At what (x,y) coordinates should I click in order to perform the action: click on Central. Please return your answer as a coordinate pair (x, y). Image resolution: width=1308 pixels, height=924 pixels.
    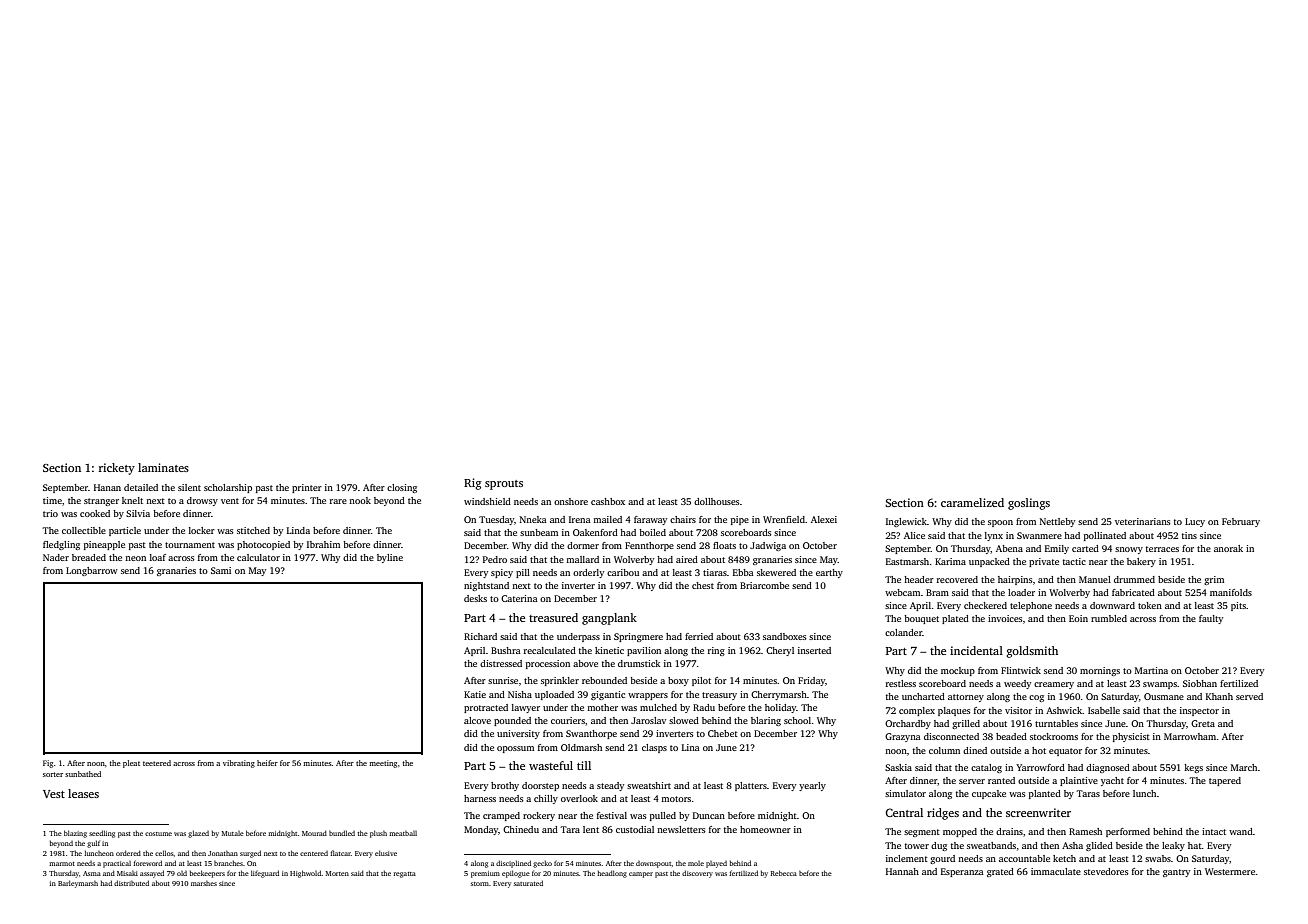
    Looking at the image, I should click on (904, 812).
